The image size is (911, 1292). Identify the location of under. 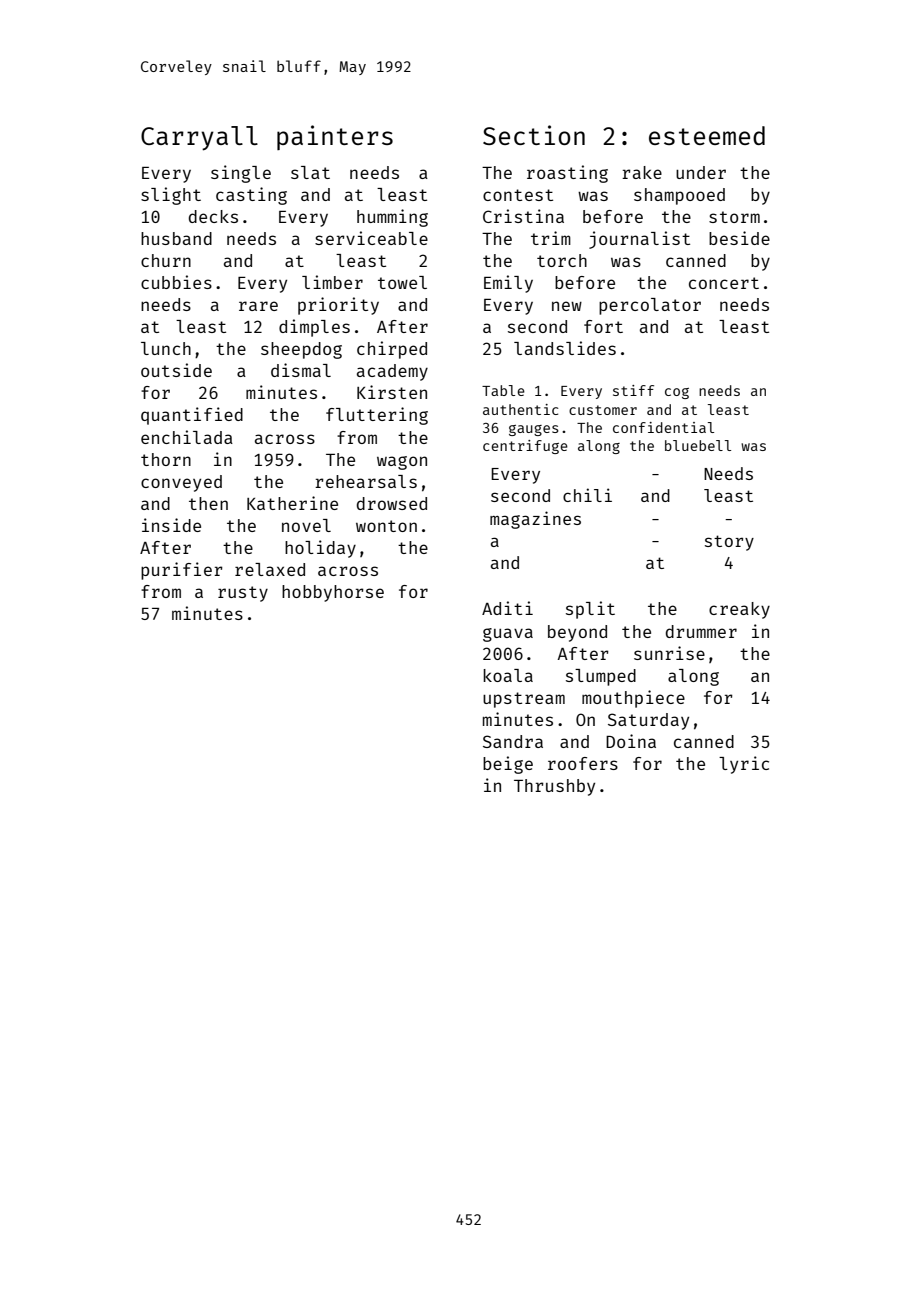
(701, 172).
